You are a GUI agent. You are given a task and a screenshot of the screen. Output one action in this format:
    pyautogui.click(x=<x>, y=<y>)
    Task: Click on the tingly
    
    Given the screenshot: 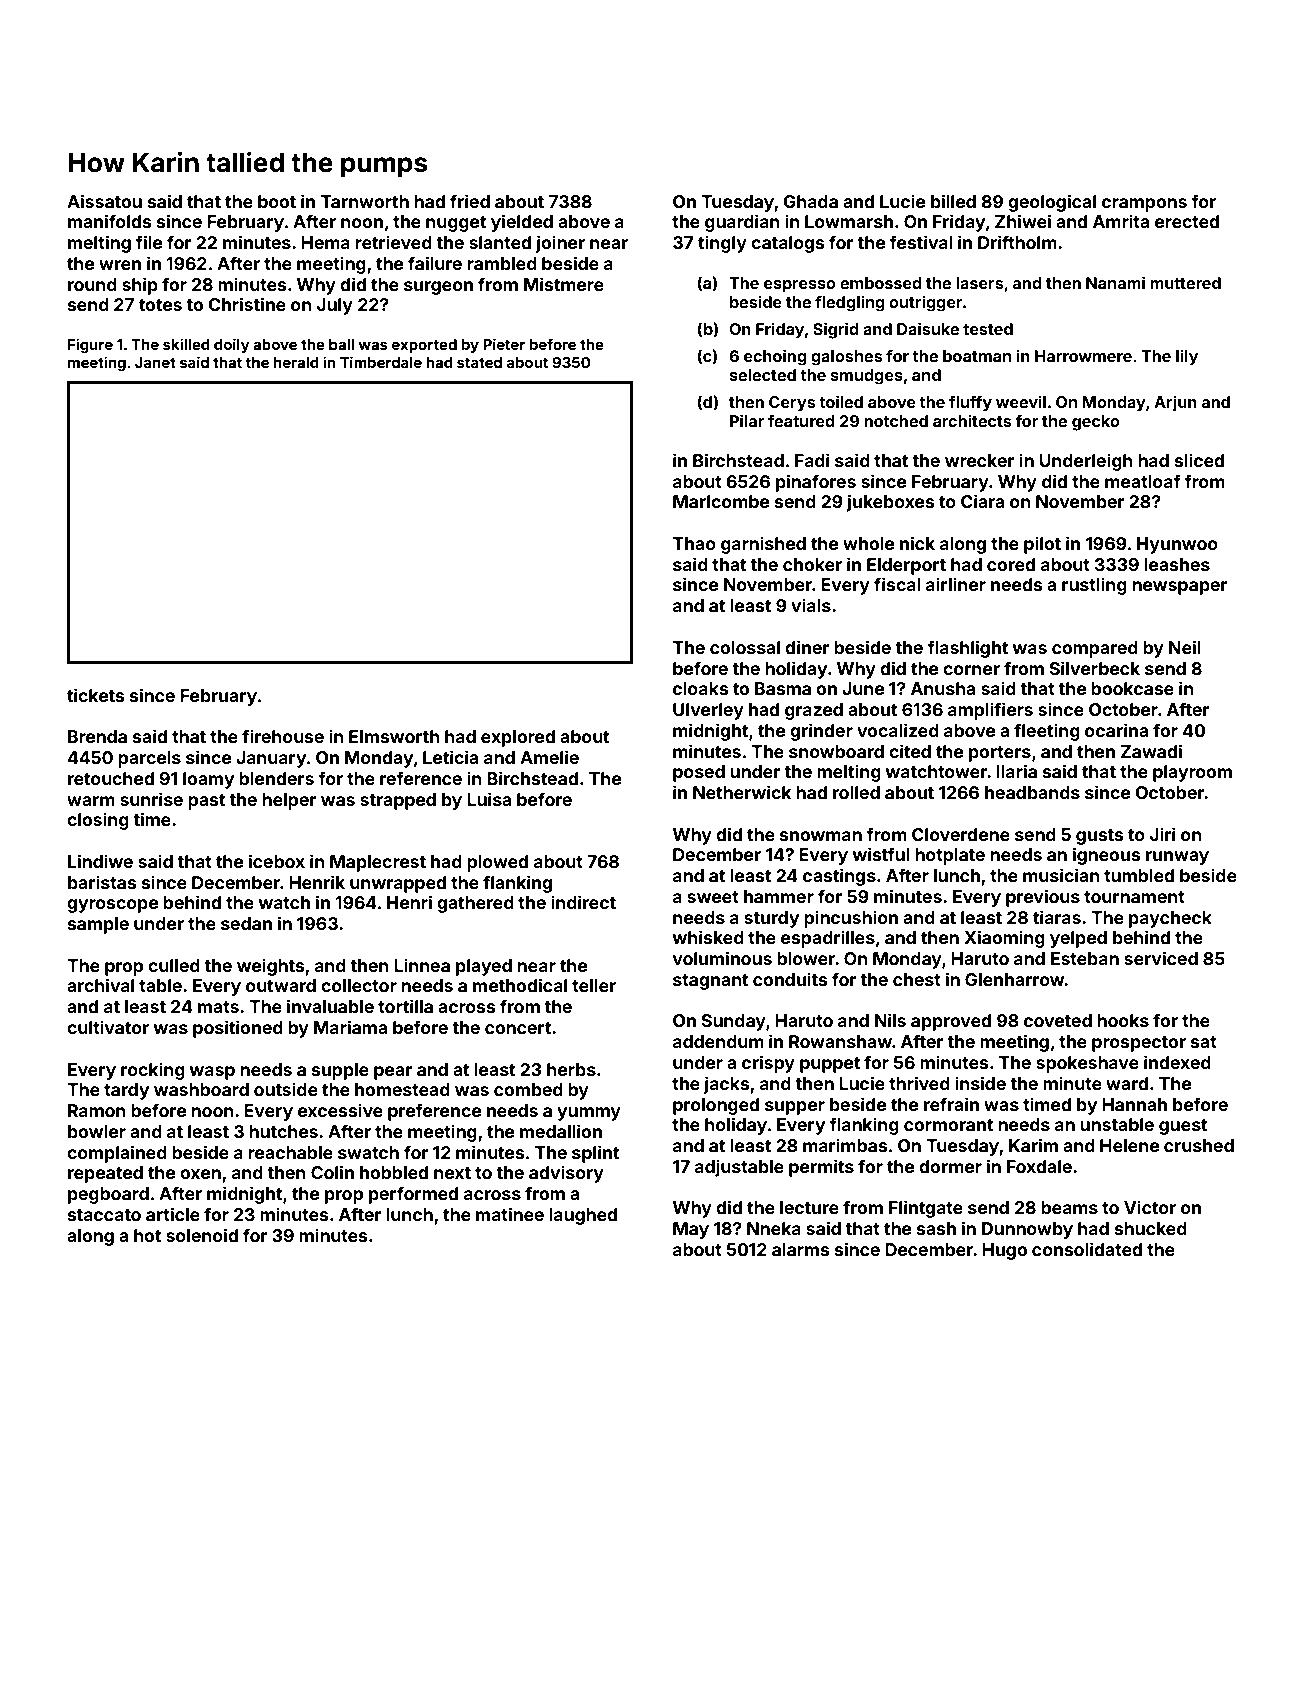 What is the action you would take?
    pyautogui.click(x=722, y=244)
